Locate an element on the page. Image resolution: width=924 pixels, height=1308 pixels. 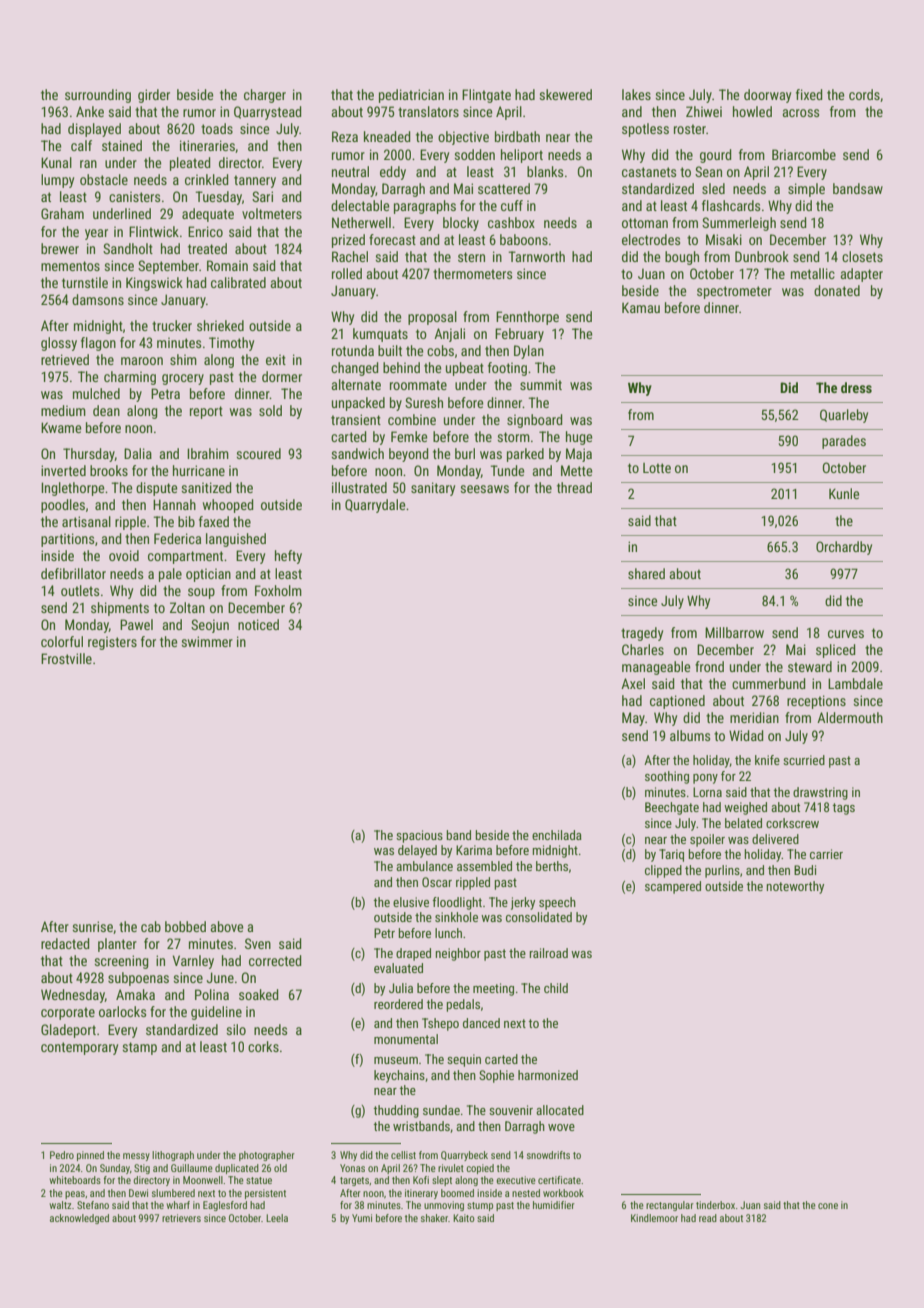
closets is located at coordinates (862, 256).
